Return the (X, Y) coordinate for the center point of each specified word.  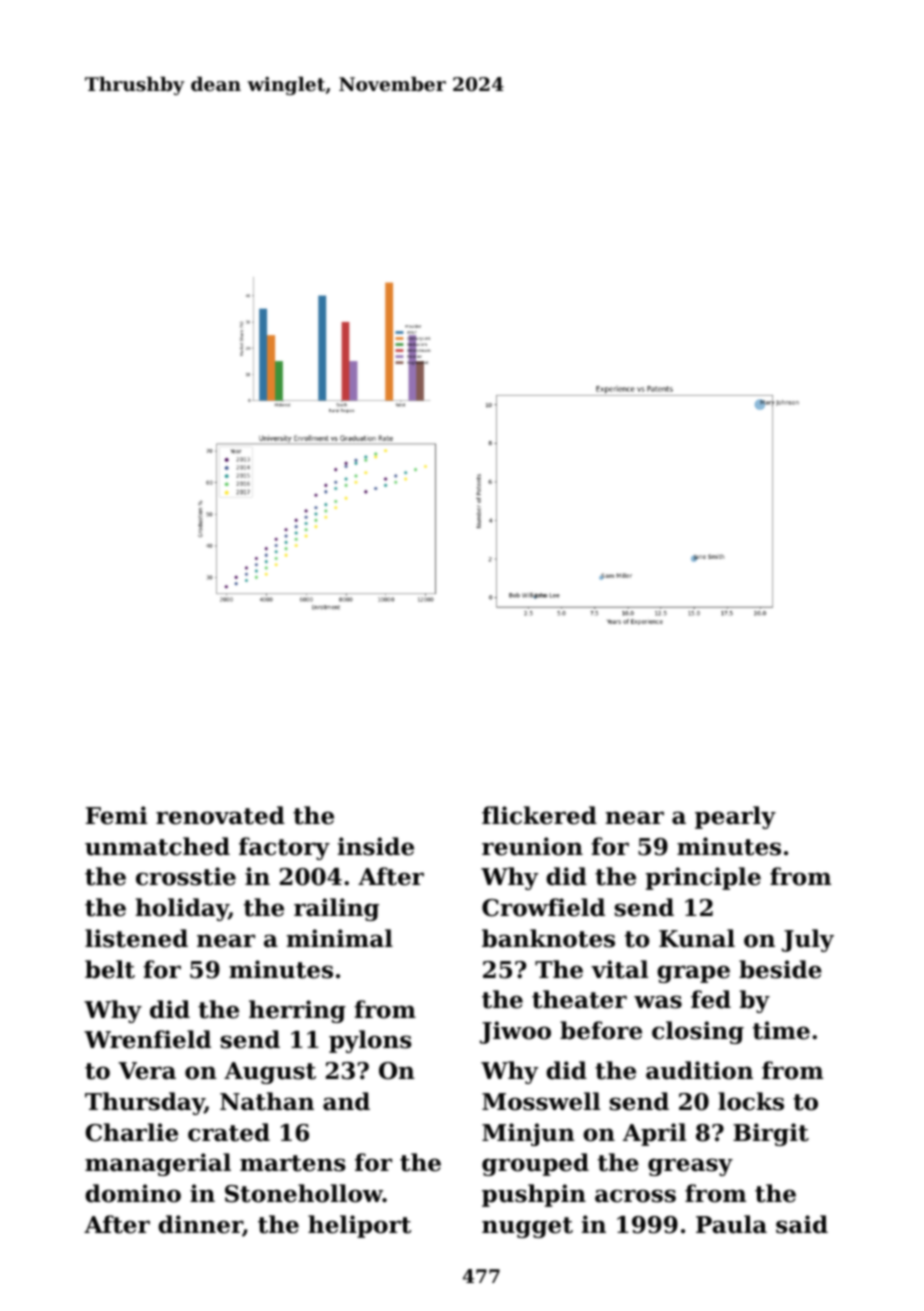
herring (297, 1011)
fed (711, 999)
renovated (220, 815)
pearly (735, 817)
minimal (340, 938)
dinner (200, 1225)
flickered (539, 815)
